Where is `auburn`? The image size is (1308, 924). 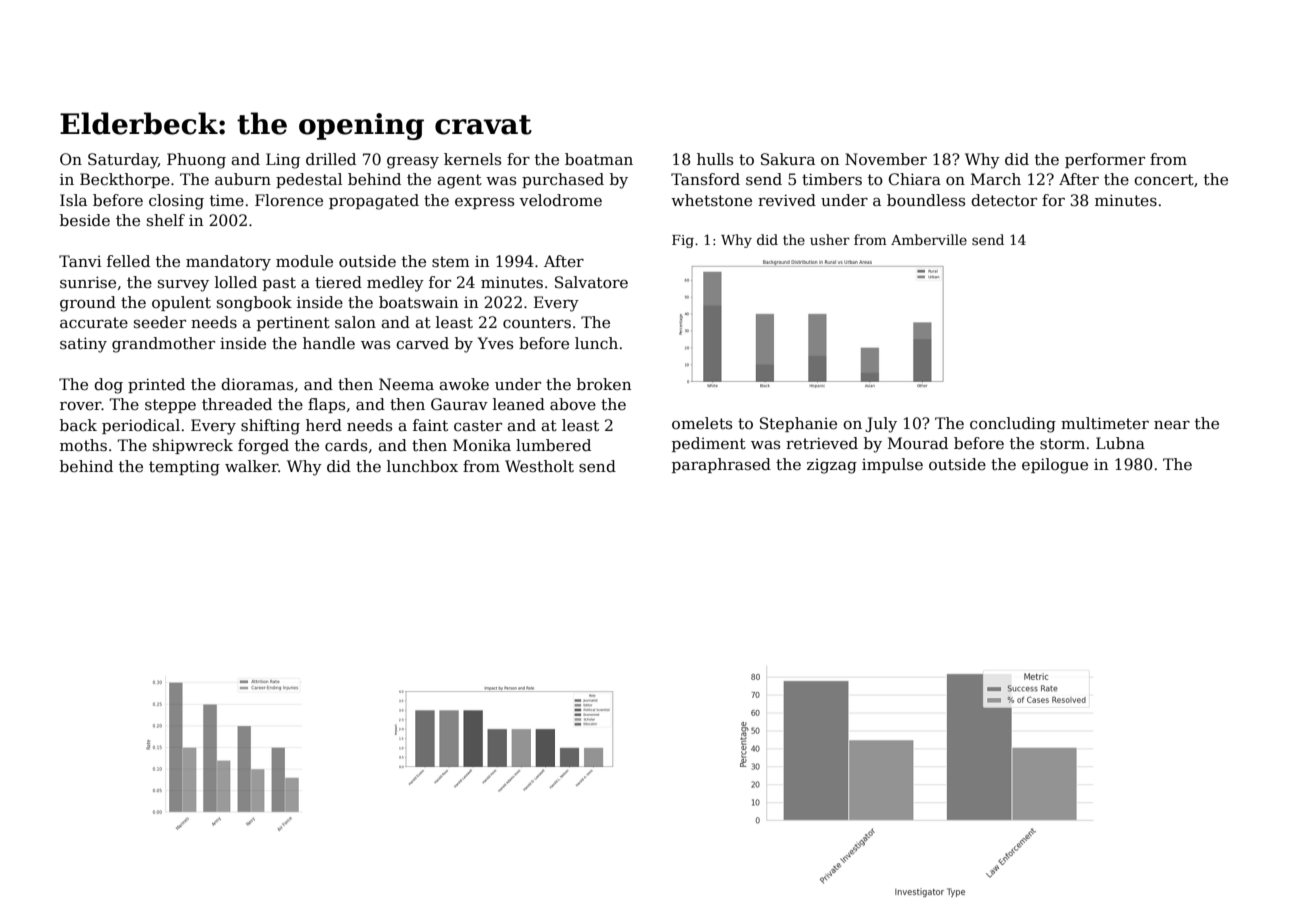
auburn is located at coordinates (243, 179).
